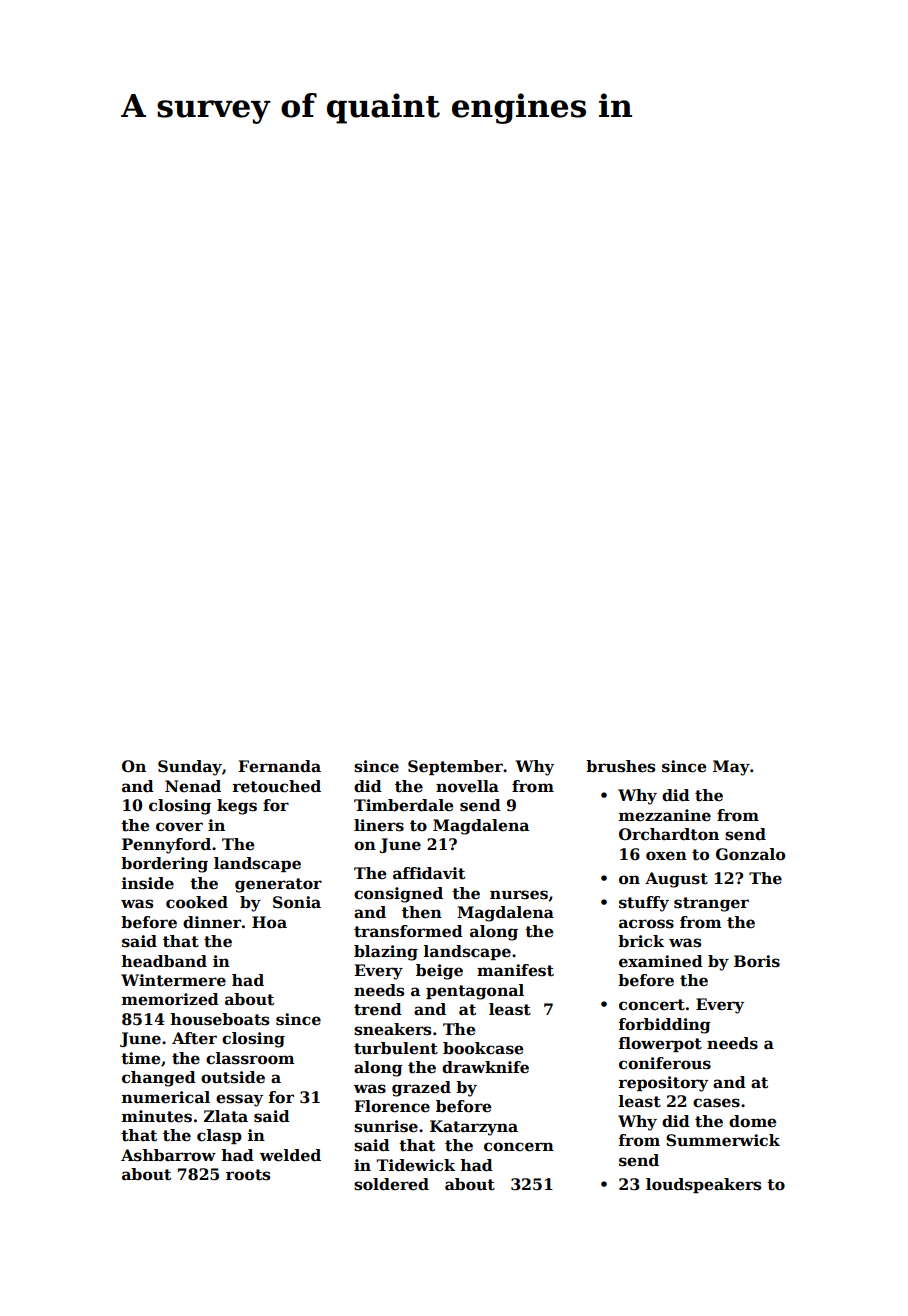 The width and height of the screenshot is (908, 1316). What do you see at coordinates (665, 815) in the screenshot?
I see `mezzanine` at bounding box center [665, 815].
